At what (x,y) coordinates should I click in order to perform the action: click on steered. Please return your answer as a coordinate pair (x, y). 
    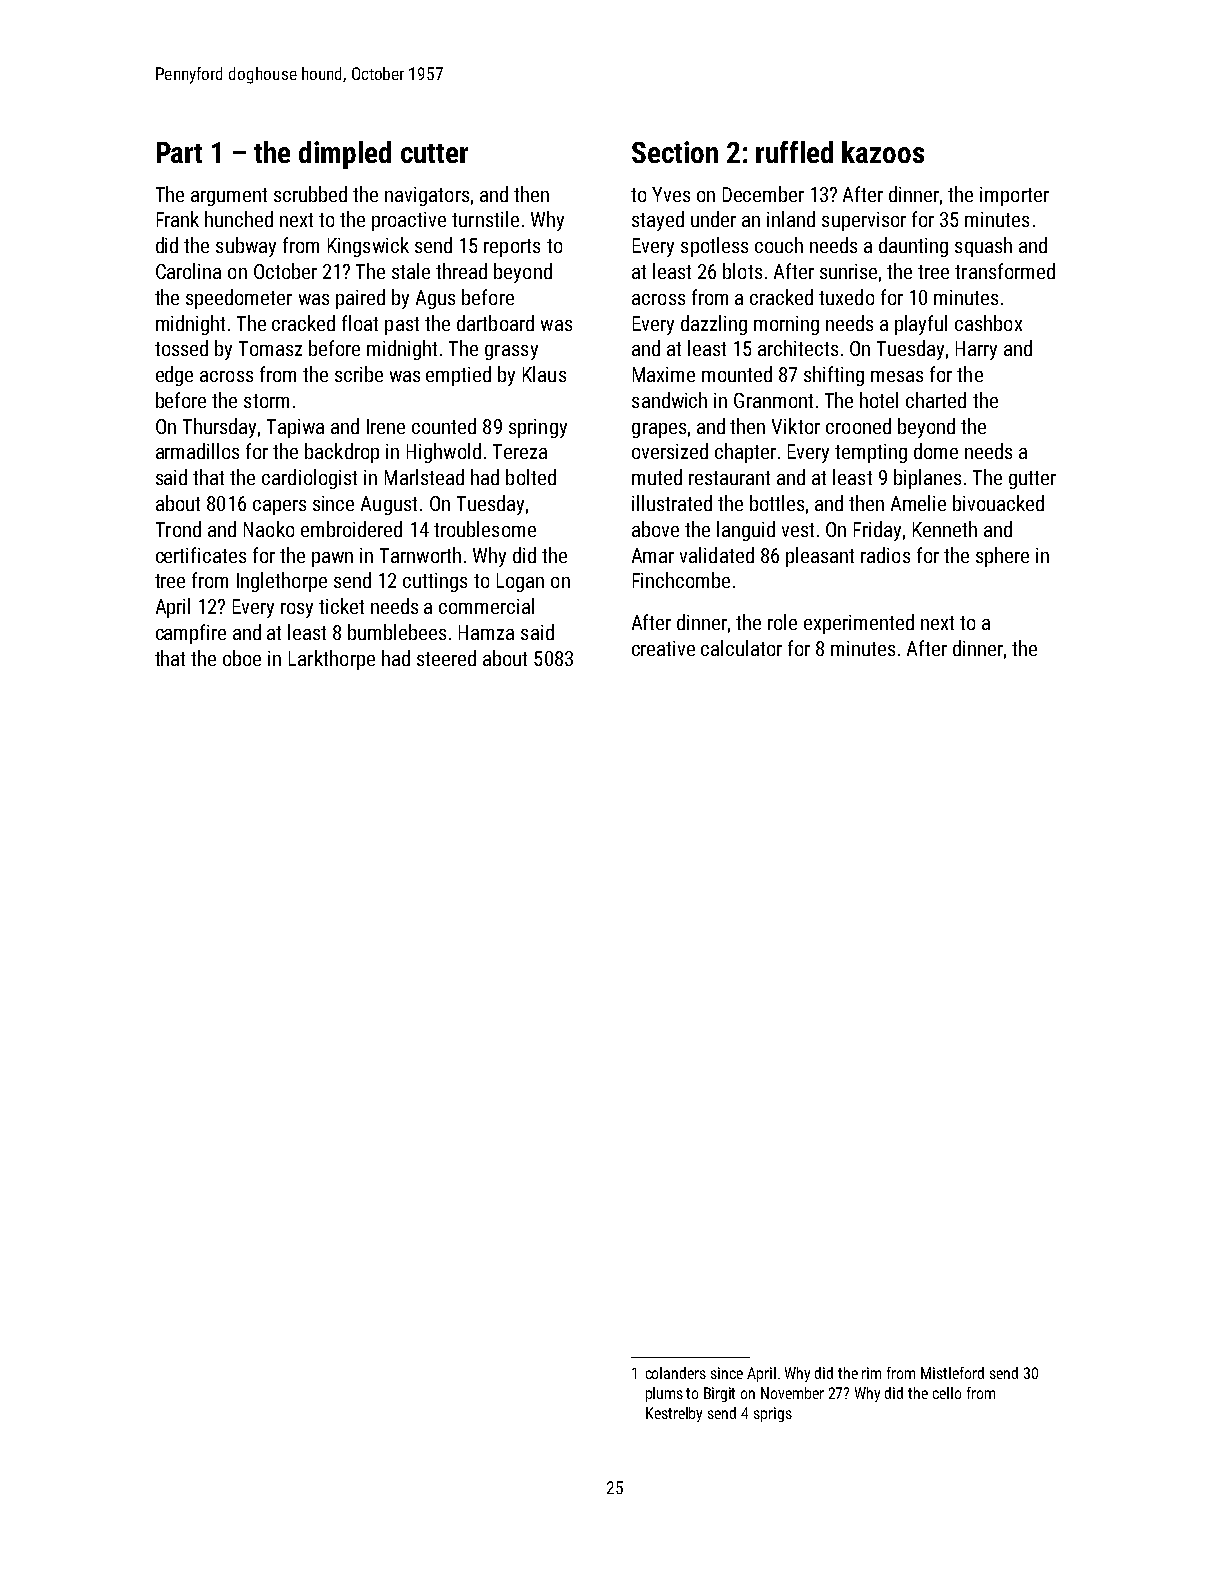
    Looking at the image, I should click on (446, 658).
